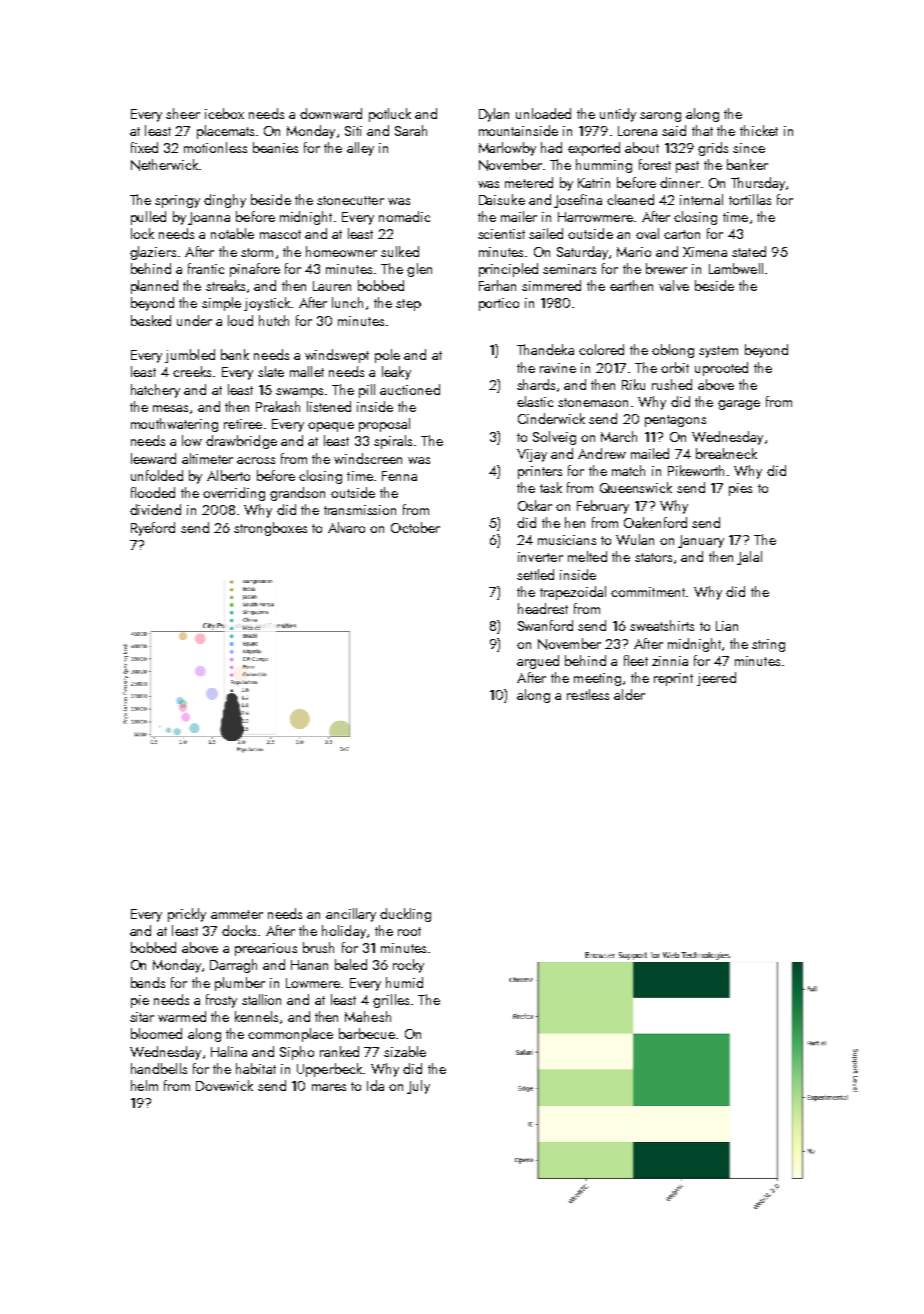 Image resolution: width=924 pixels, height=1314 pixels. What do you see at coordinates (538, 662) in the screenshot?
I see `argued` at bounding box center [538, 662].
